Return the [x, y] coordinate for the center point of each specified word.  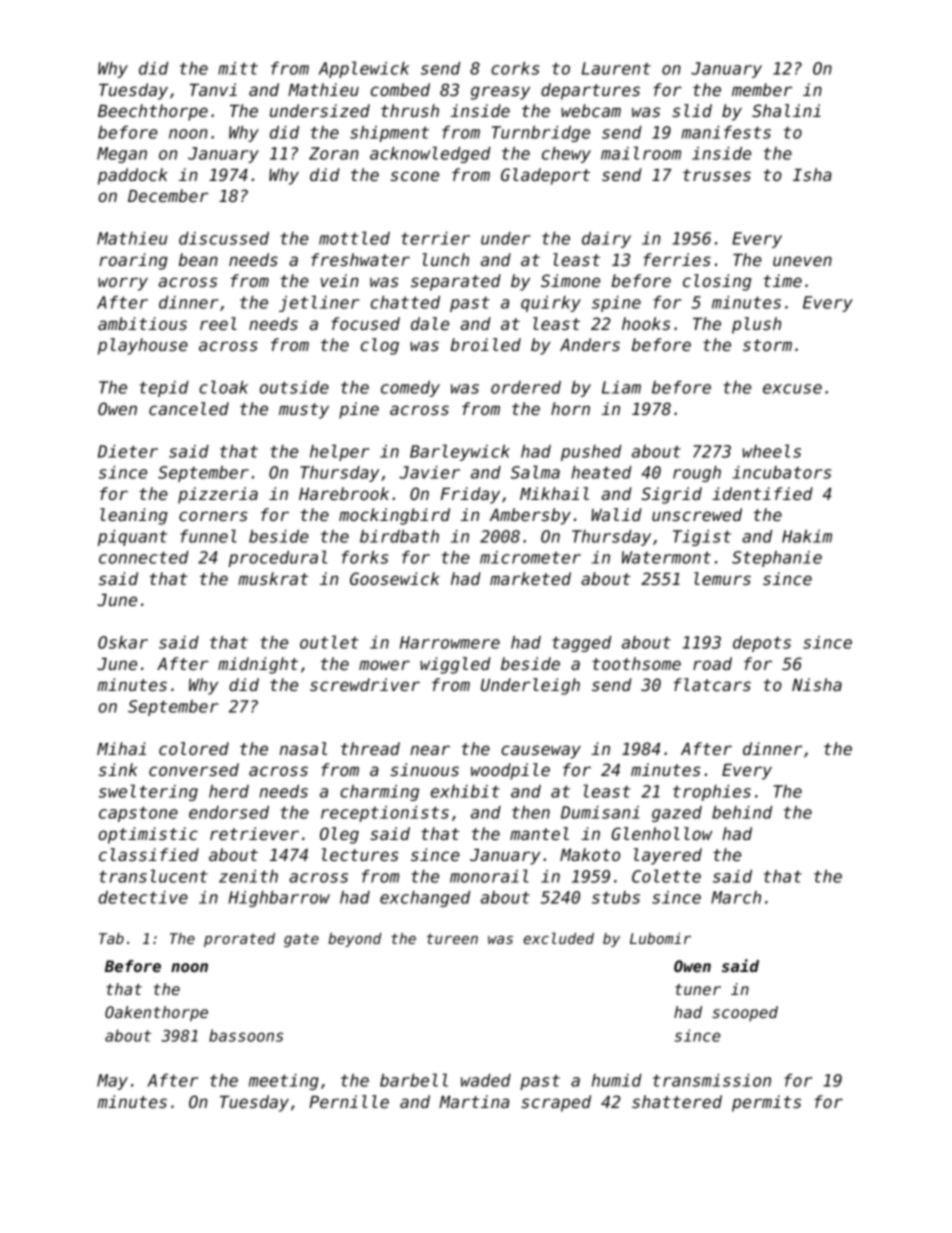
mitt [238, 68]
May [112, 1082]
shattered [677, 1101]
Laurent [616, 68]
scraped [556, 1103]
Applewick [364, 69]
